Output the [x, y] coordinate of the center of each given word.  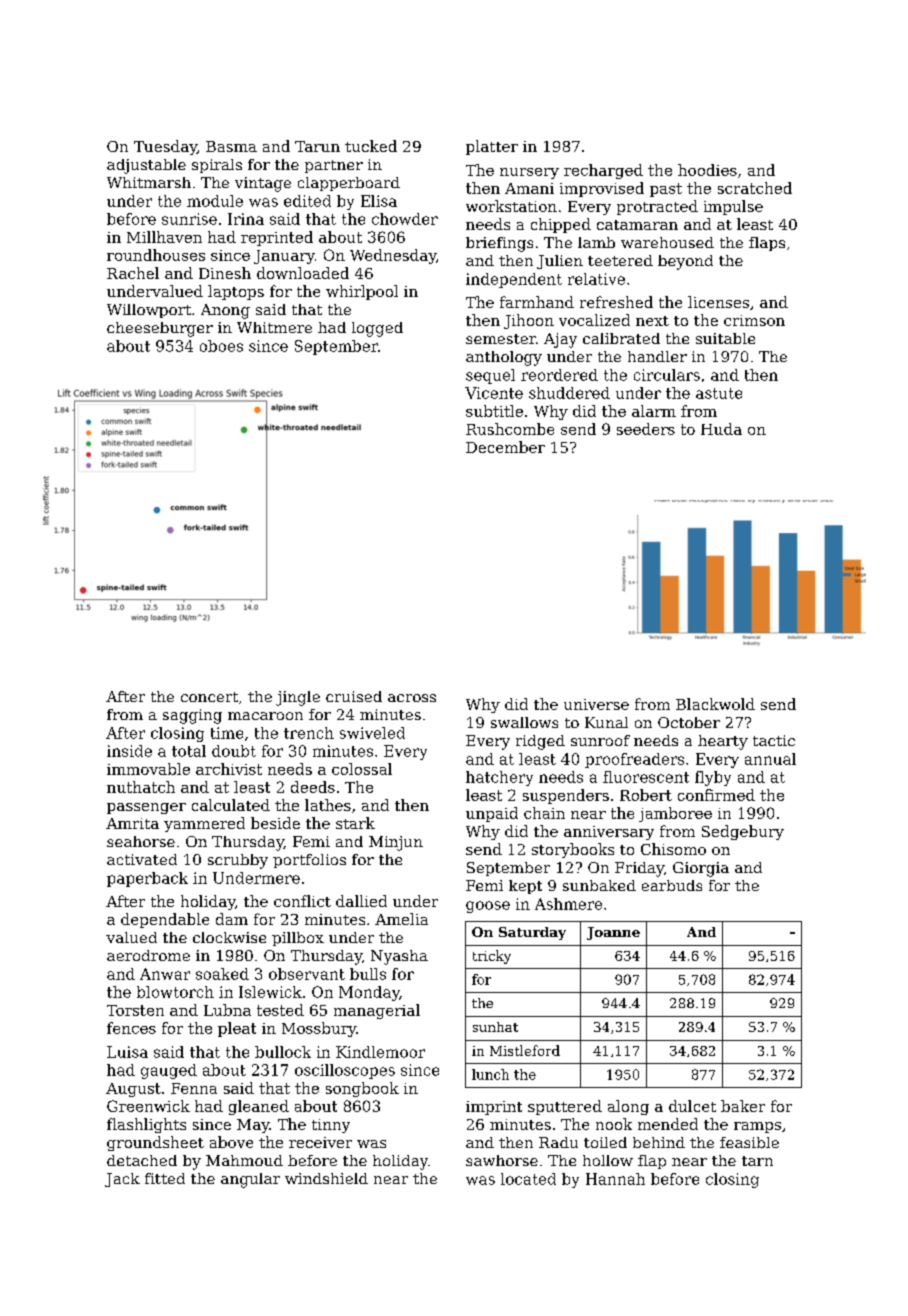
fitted [165, 1178]
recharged [603, 171]
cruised [354, 696]
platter [492, 147]
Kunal [606, 722]
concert [209, 697]
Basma [231, 146]
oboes [221, 346]
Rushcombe [510, 429]
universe [596, 704]
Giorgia [701, 869]
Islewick [270, 992]
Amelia [401, 919]
